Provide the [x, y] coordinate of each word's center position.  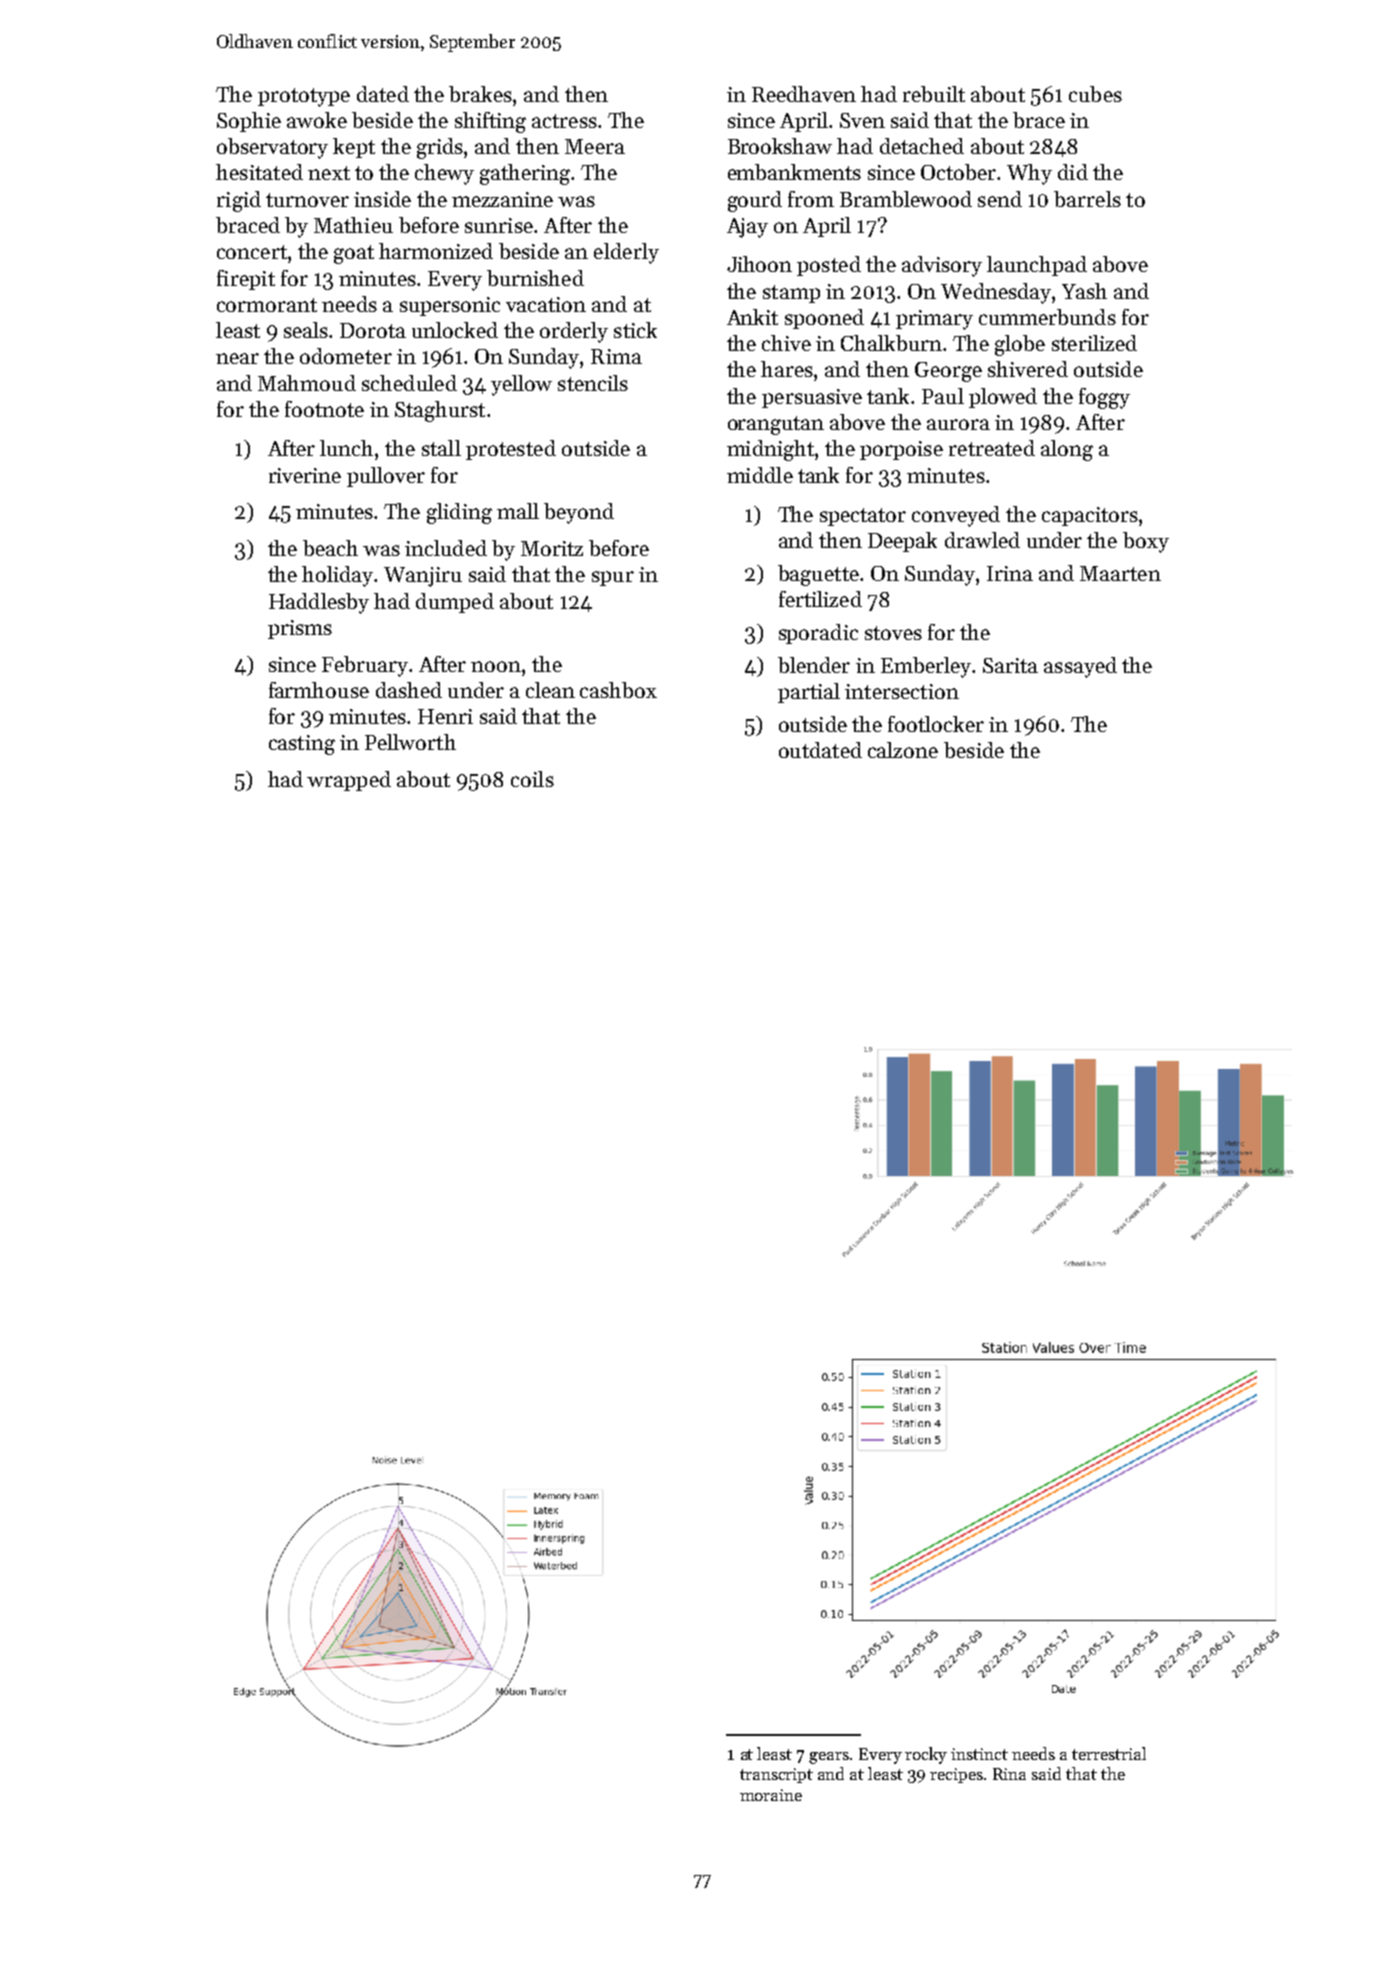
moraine [771, 1795]
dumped [455, 603]
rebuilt [934, 94]
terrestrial [1109, 1753]
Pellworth [410, 742]
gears [829, 1758]
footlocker [936, 724]
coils [532, 779]
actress [564, 121]
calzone [903, 750]
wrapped [349, 781]
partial [809, 693]
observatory [272, 148]
